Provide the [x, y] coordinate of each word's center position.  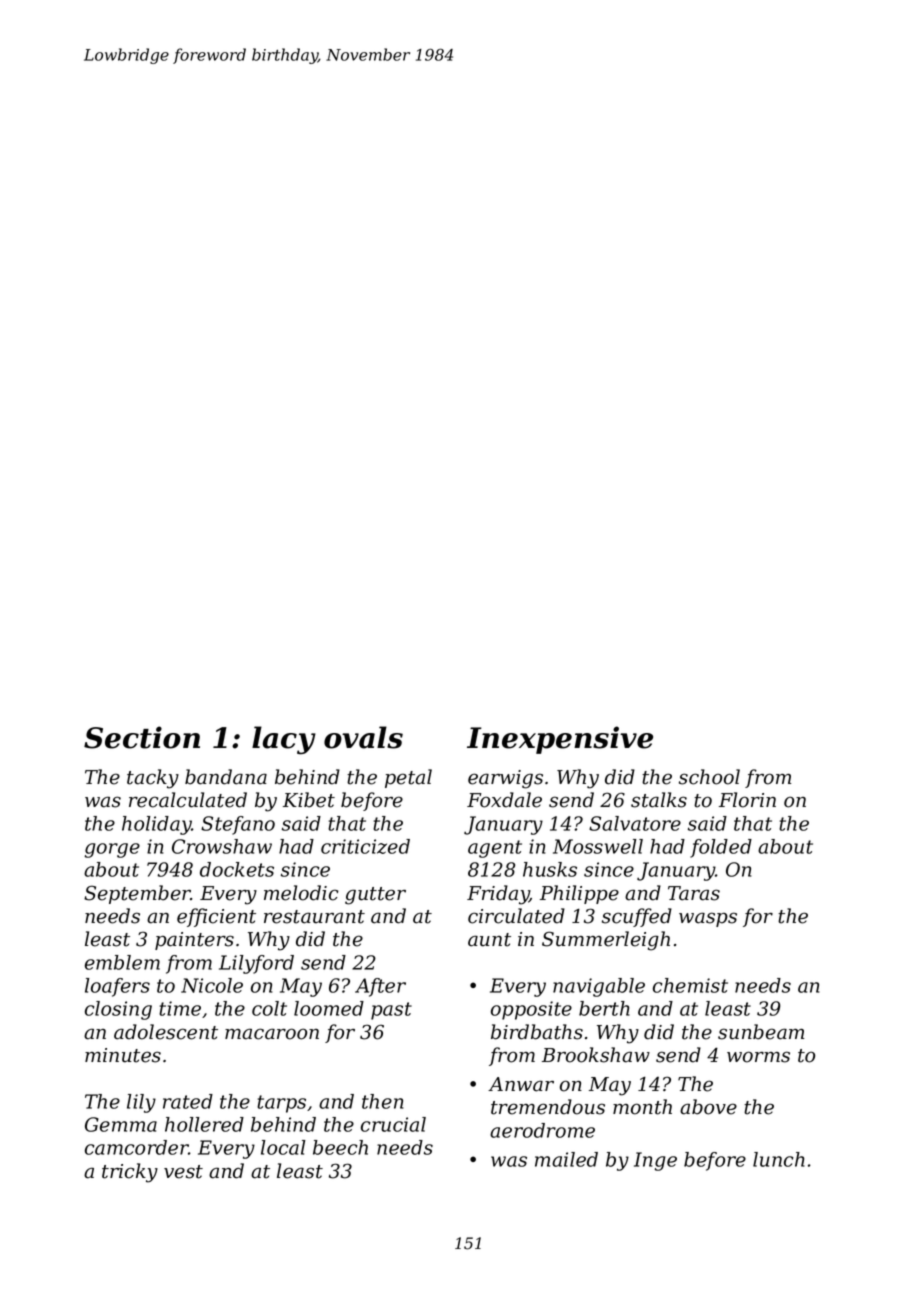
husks [550, 869]
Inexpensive [560, 740]
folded [721, 848]
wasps [708, 919]
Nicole [212, 985]
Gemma [121, 1124]
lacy [284, 740]
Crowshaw [222, 846]
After [380, 987]
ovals [363, 737]
